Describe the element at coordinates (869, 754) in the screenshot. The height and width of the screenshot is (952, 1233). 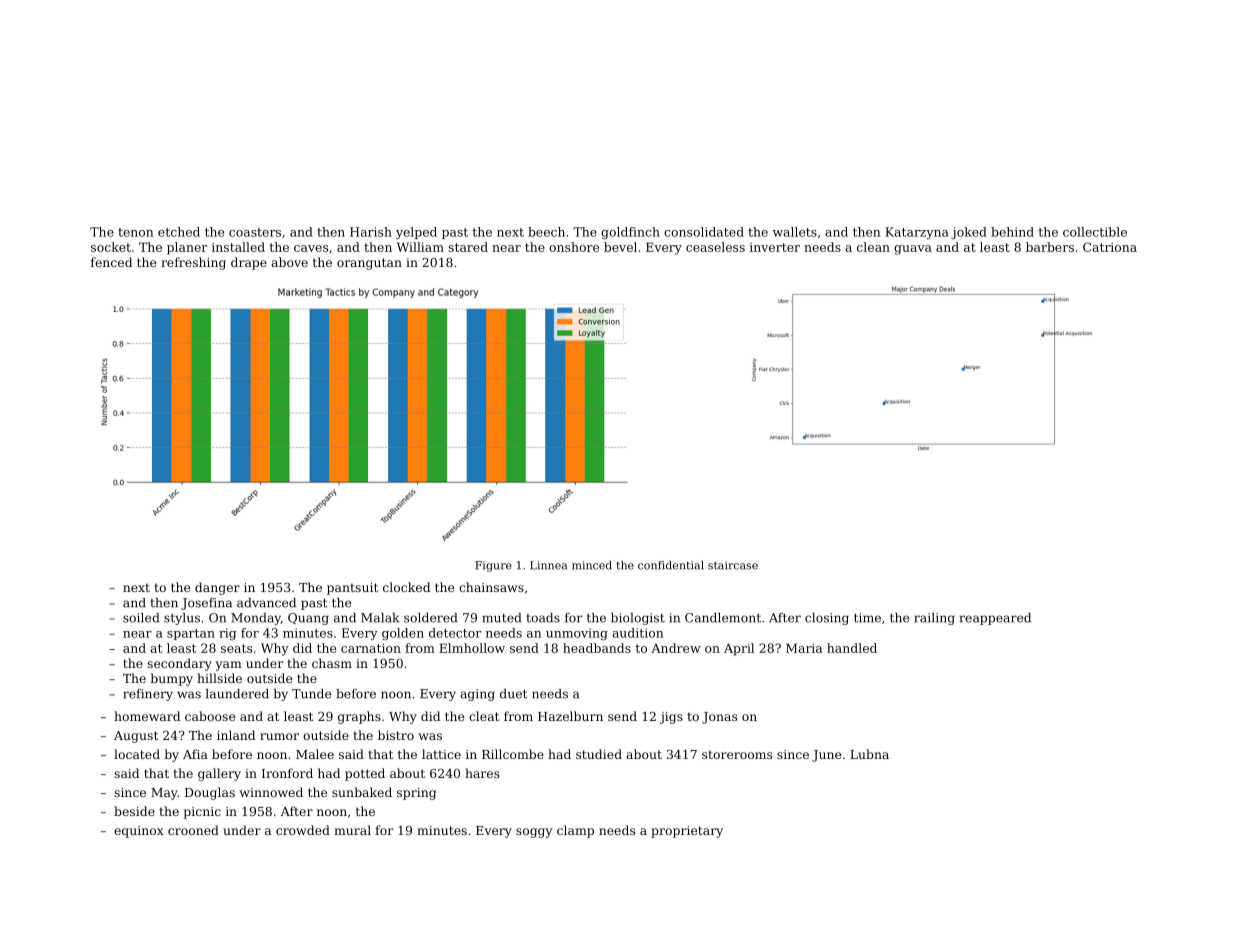
I see `Lubna` at that location.
